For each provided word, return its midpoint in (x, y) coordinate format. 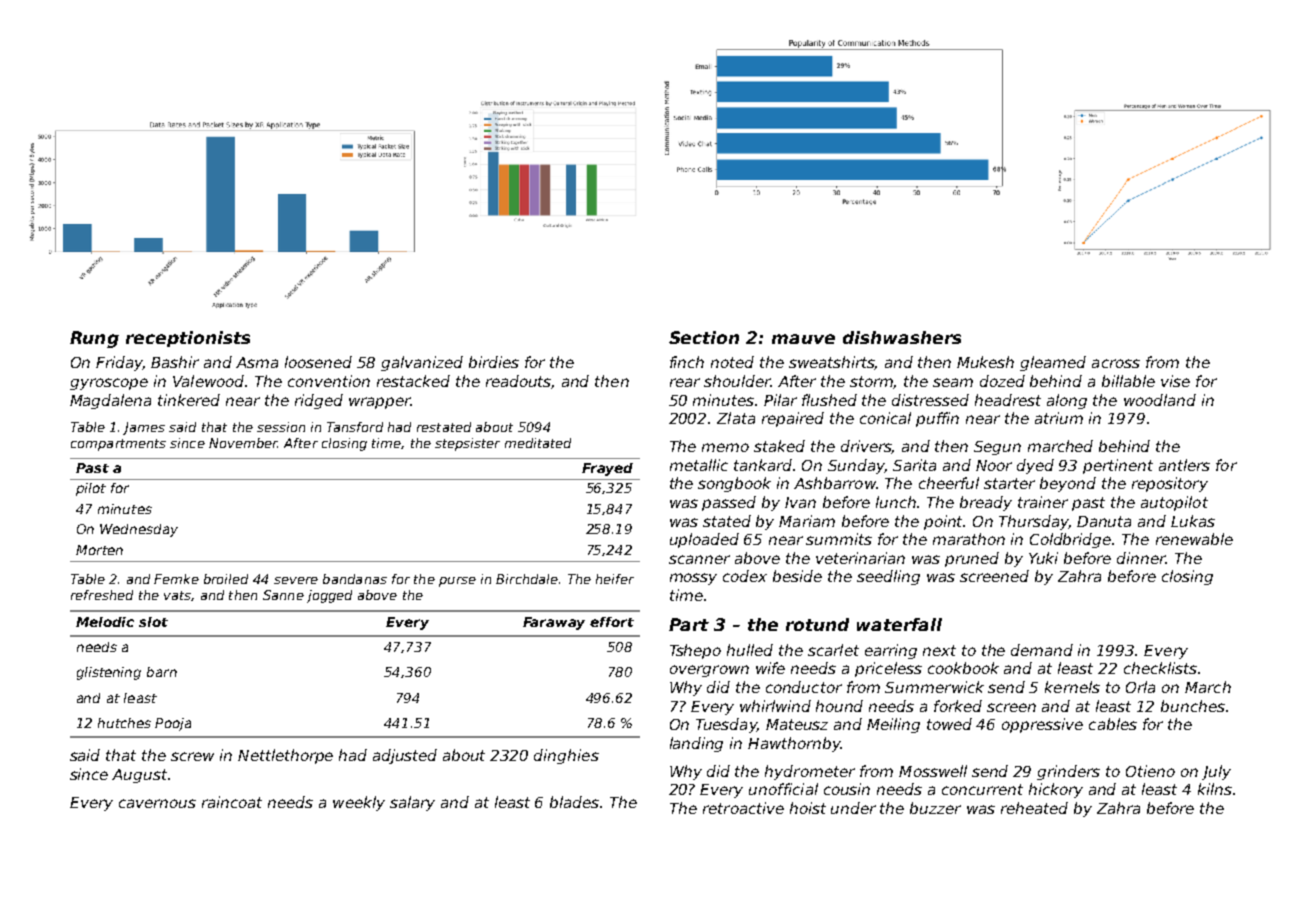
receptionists (188, 339)
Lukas (1193, 521)
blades (574, 802)
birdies (494, 362)
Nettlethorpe (285, 756)
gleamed (1053, 363)
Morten (99, 550)
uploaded (704, 540)
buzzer (935, 808)
